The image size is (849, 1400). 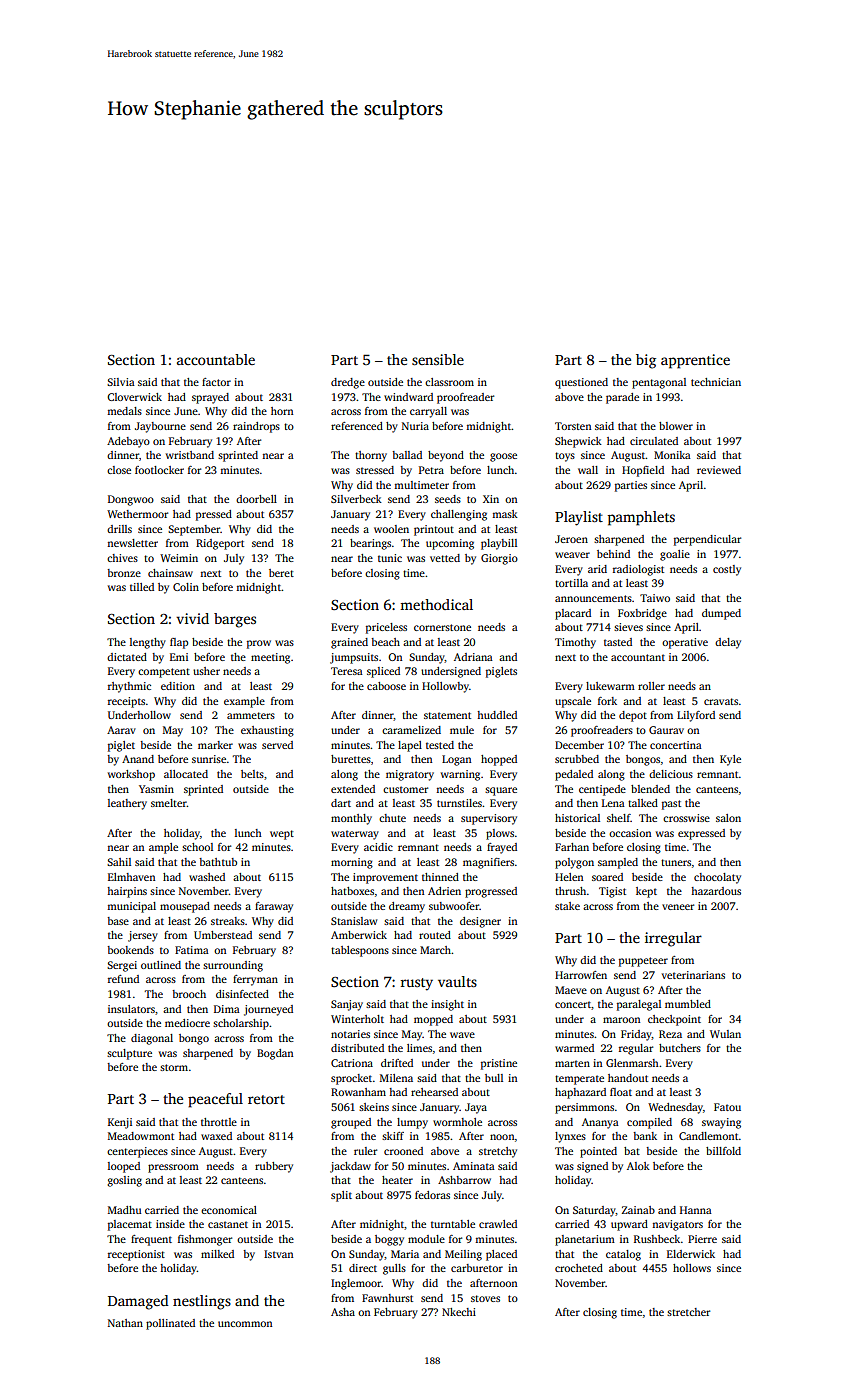 What do you see at coordinates (259, 644) in the page?
I see `prow` at bounding box center [259, 644].
